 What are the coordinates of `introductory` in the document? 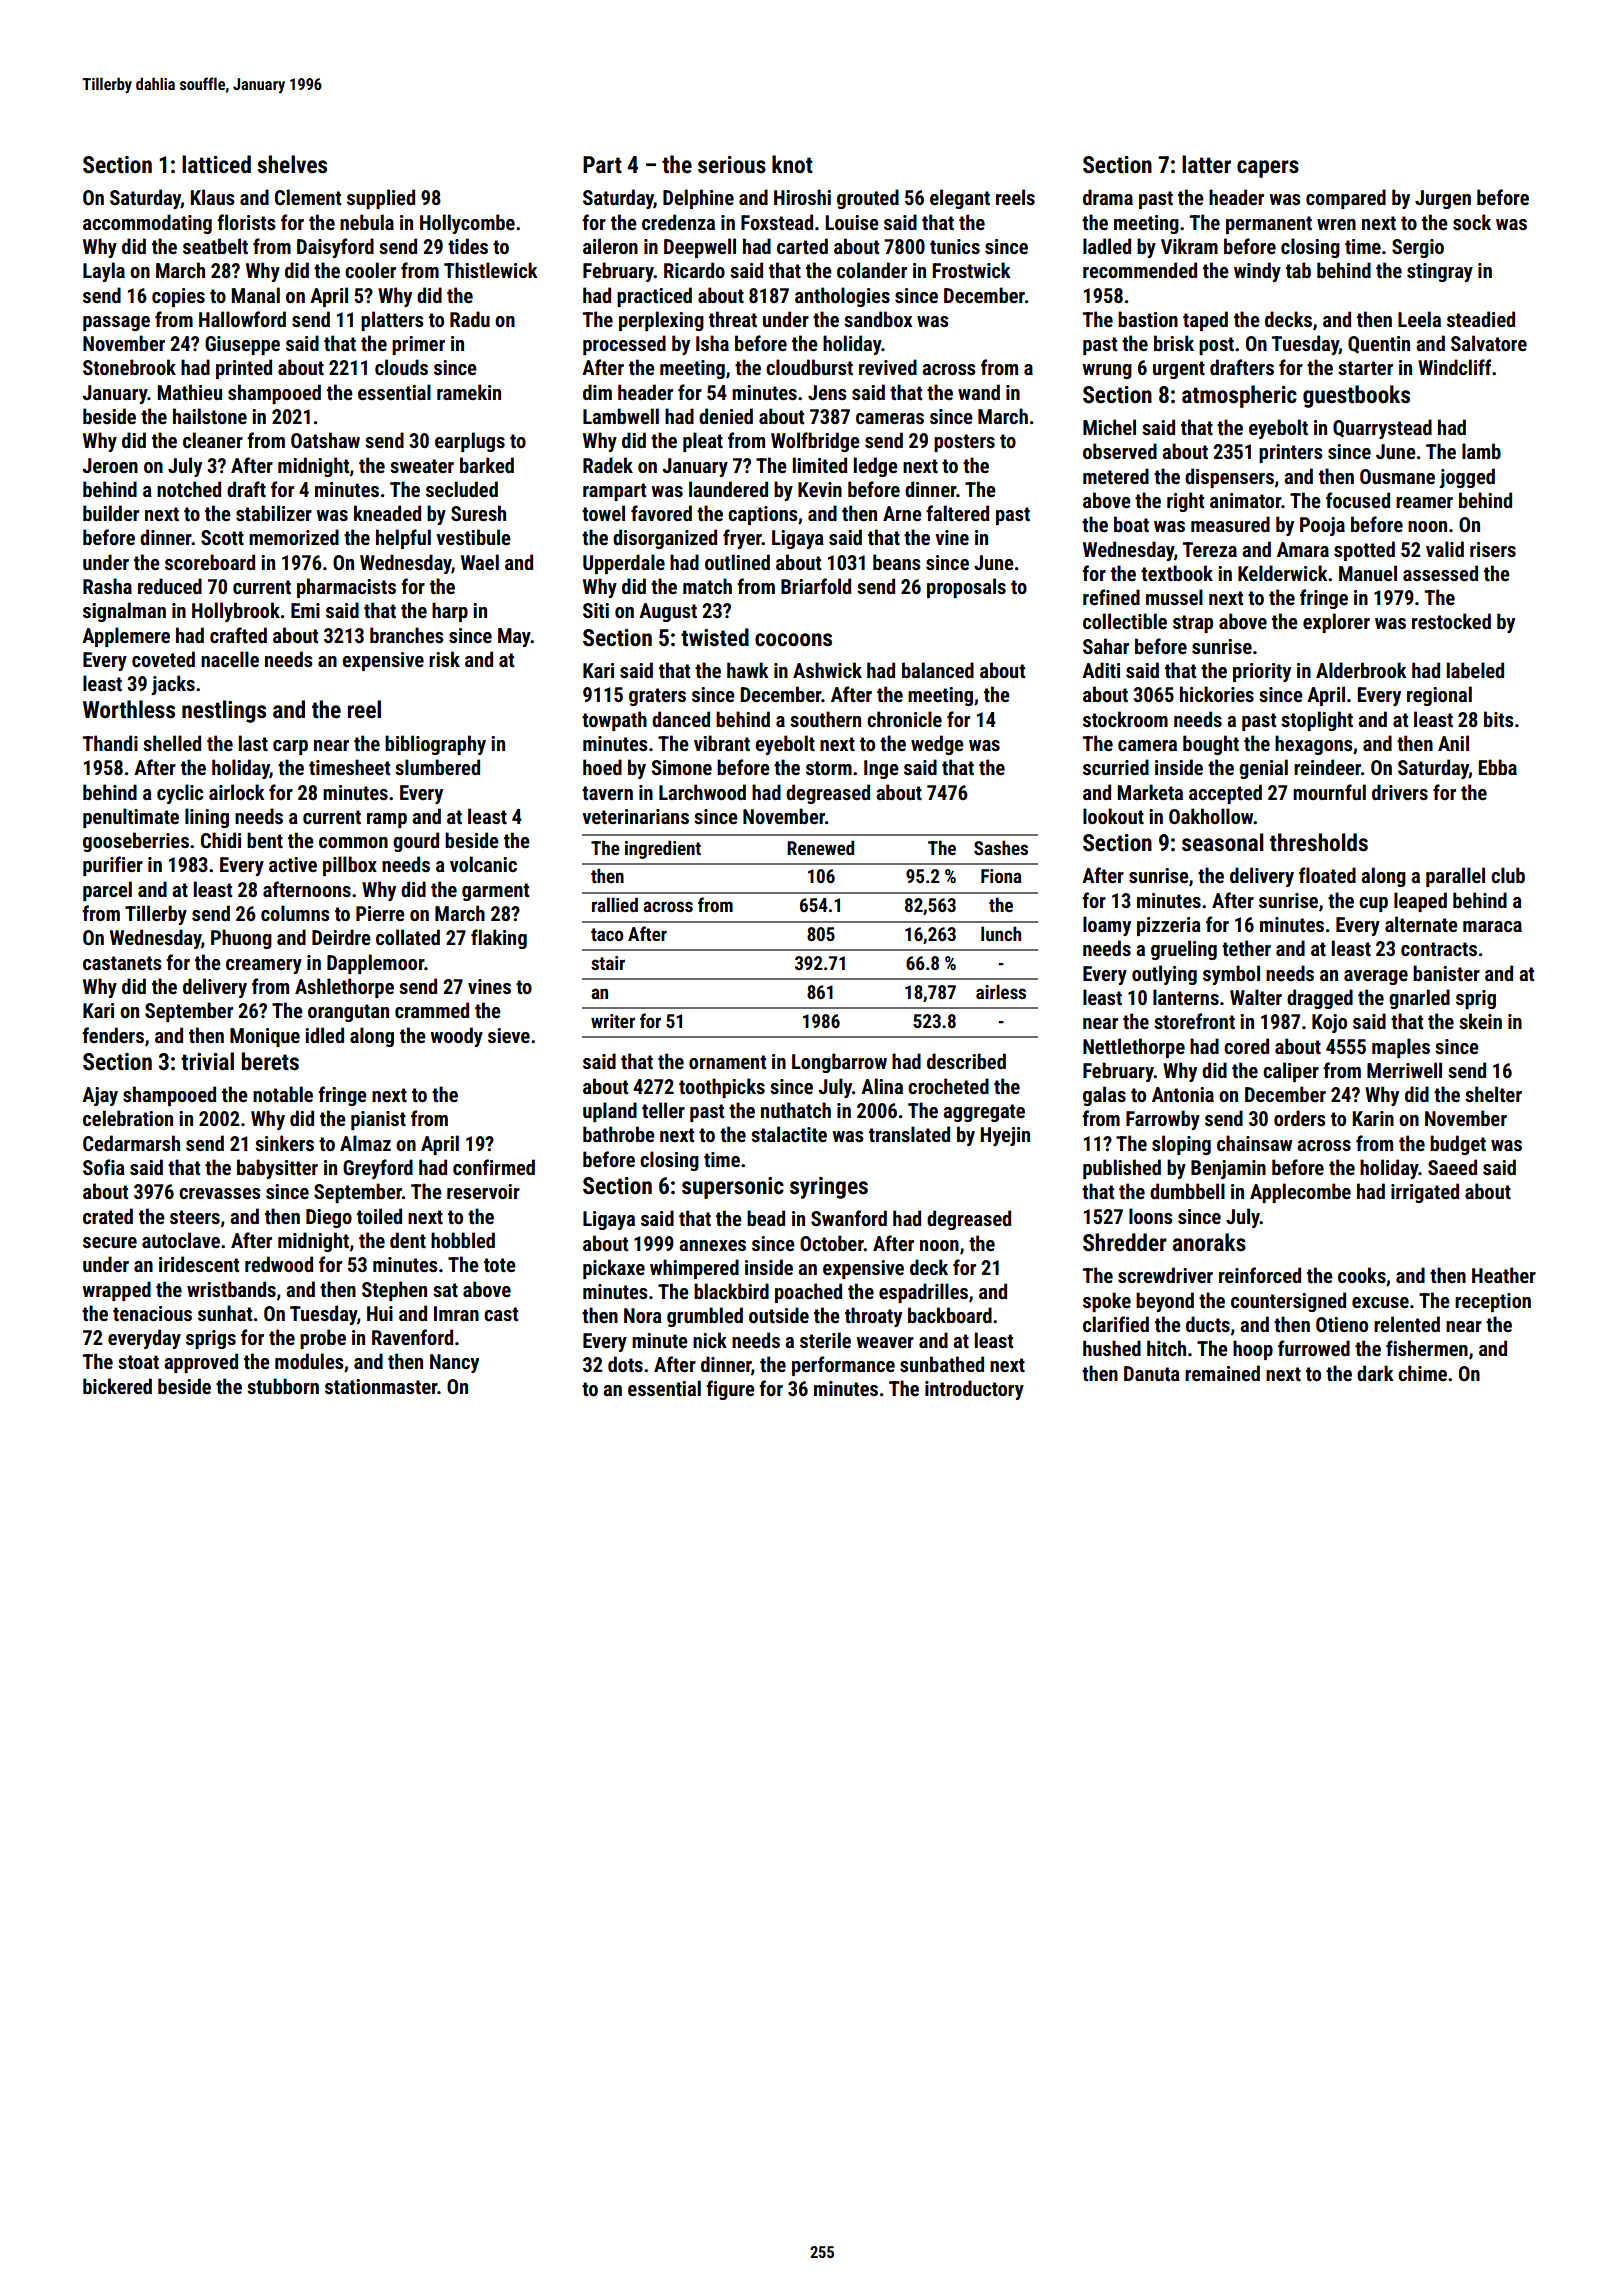 It's located at (974, 1390).
